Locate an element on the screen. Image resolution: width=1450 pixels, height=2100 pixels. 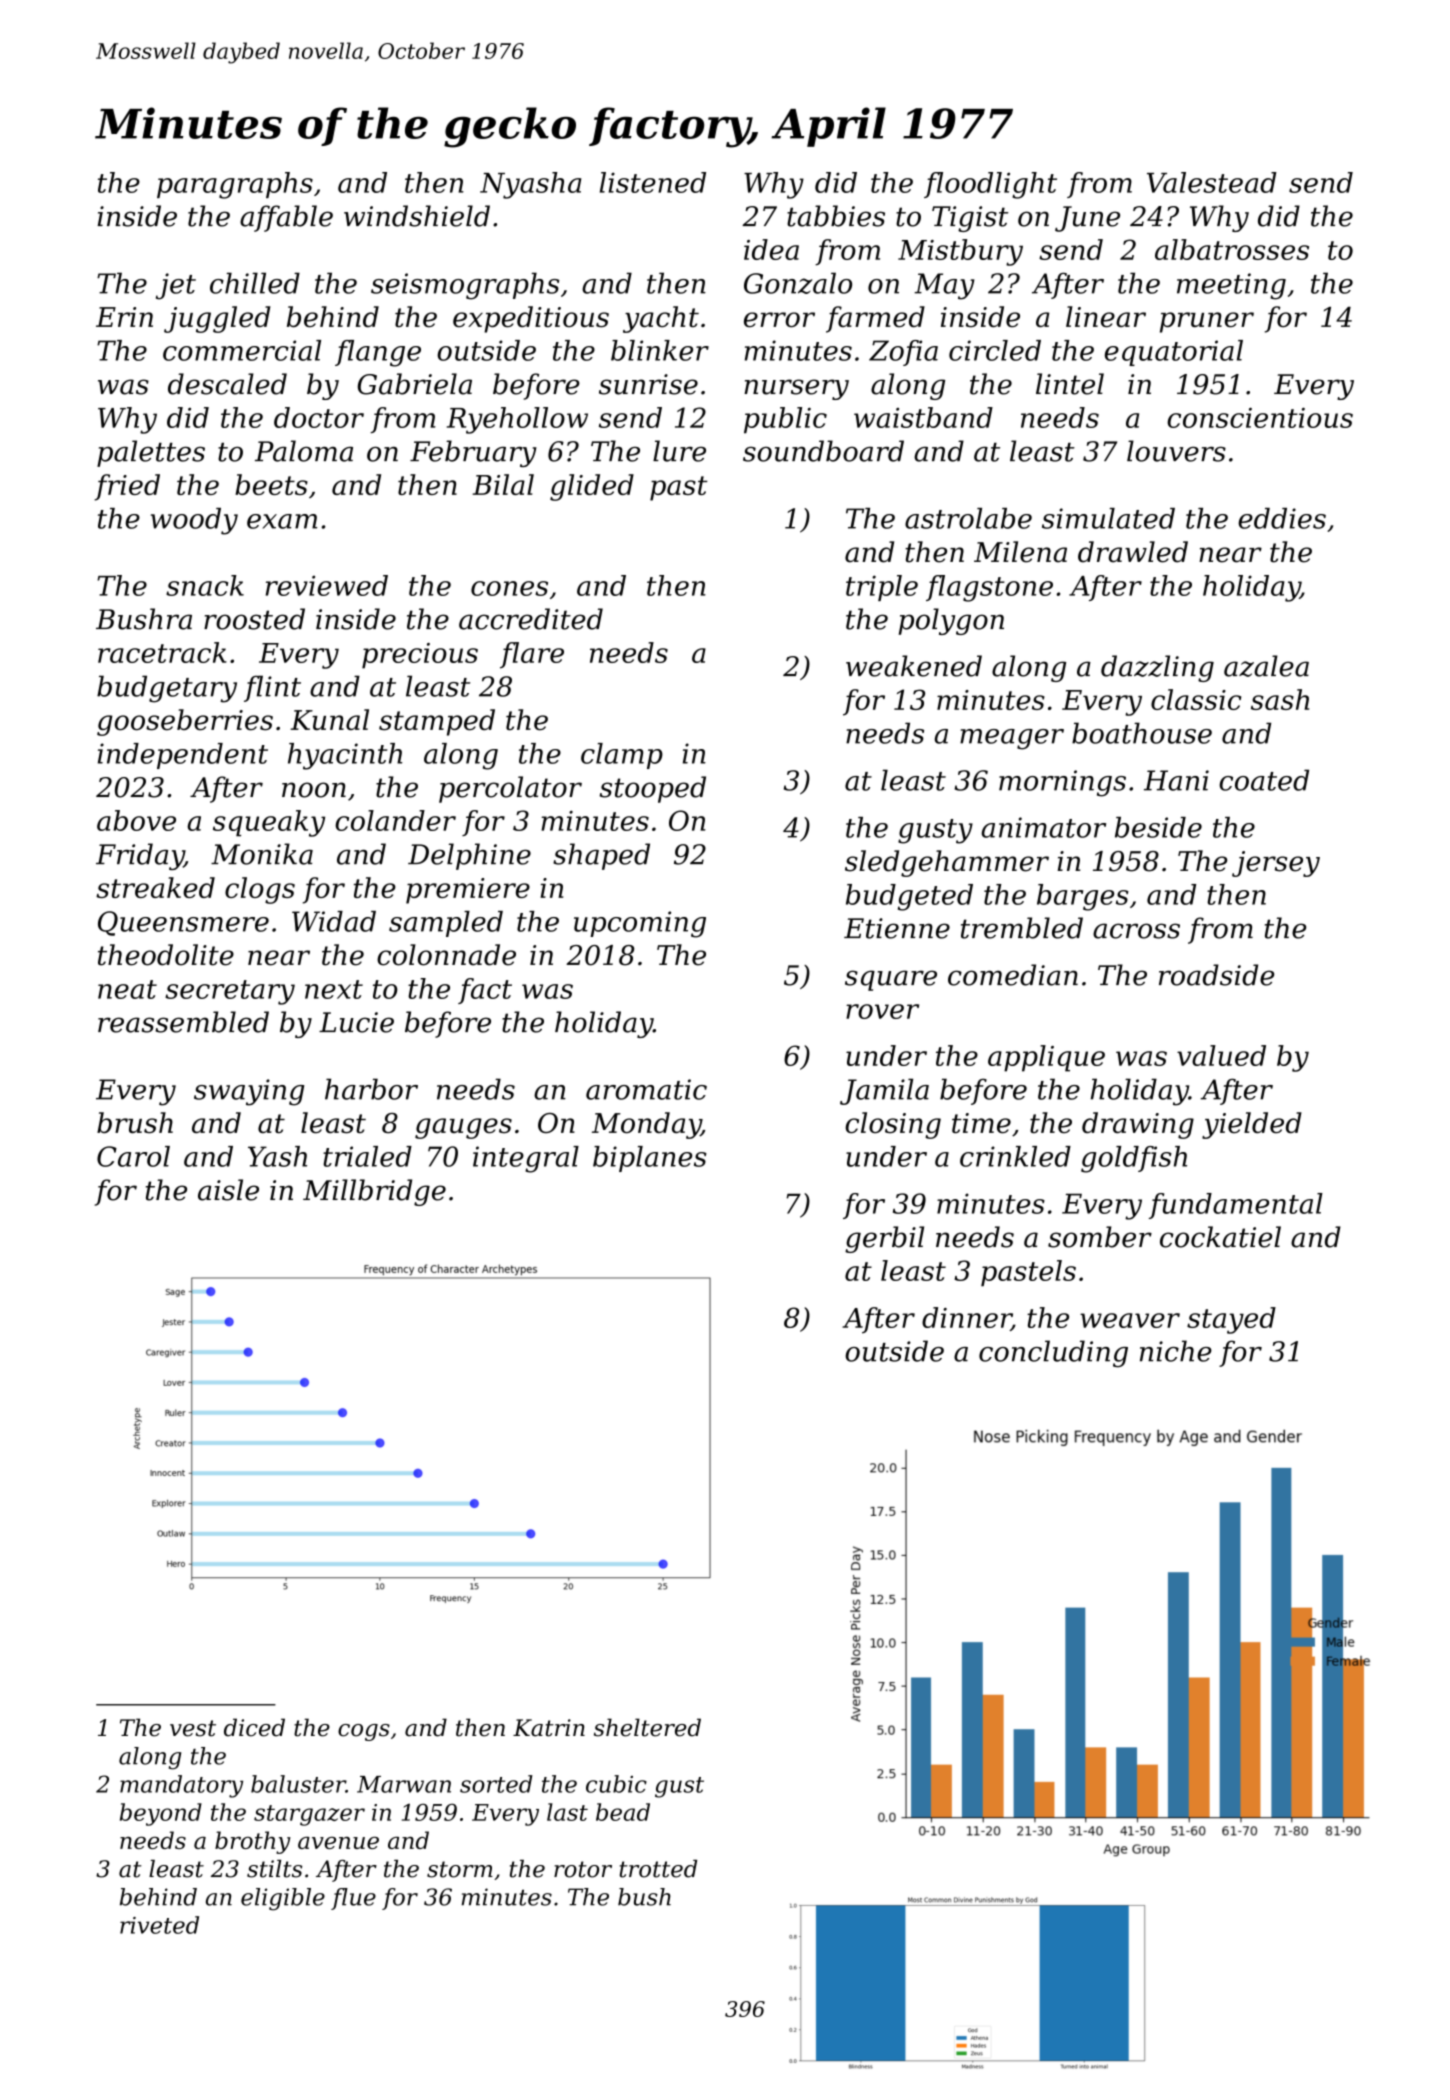
commercial is located at coordinates (242, 350).
